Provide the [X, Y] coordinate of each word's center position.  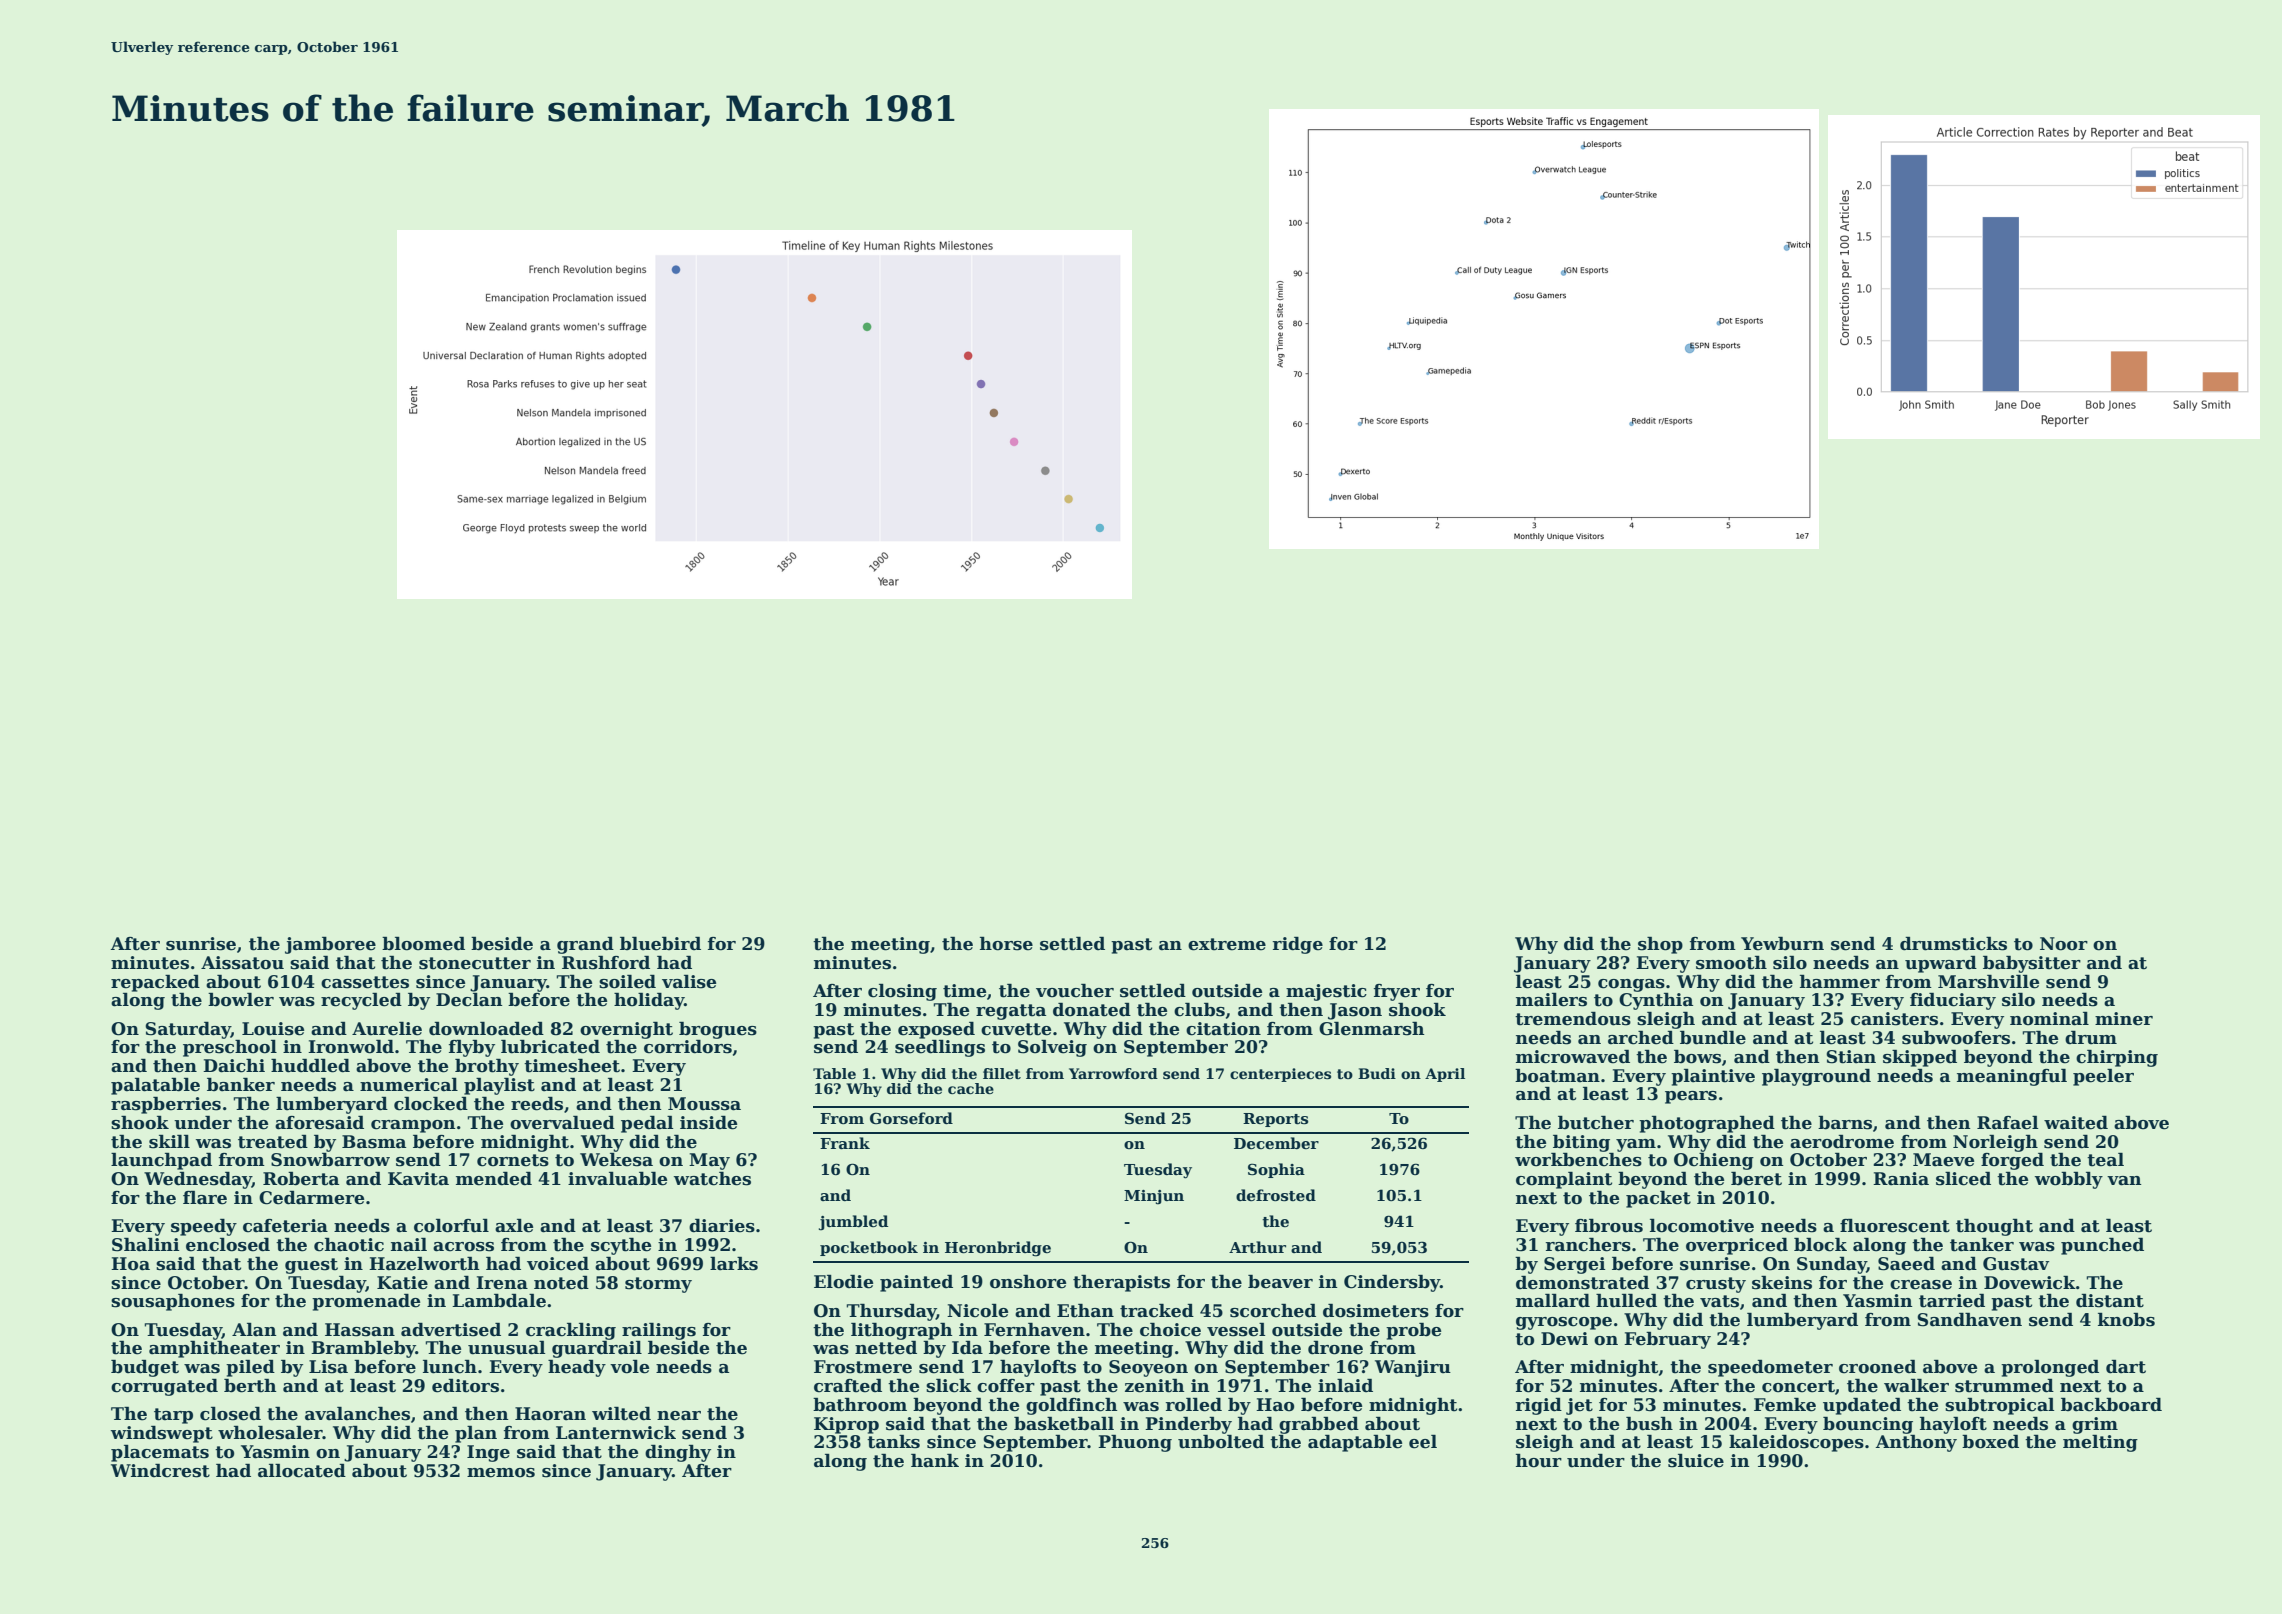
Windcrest [160, 1471]
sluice [1696, 1461]
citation [1223, 1029]
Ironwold [351, 1047]
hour [1539, 1461]
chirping [2117, 1058]
